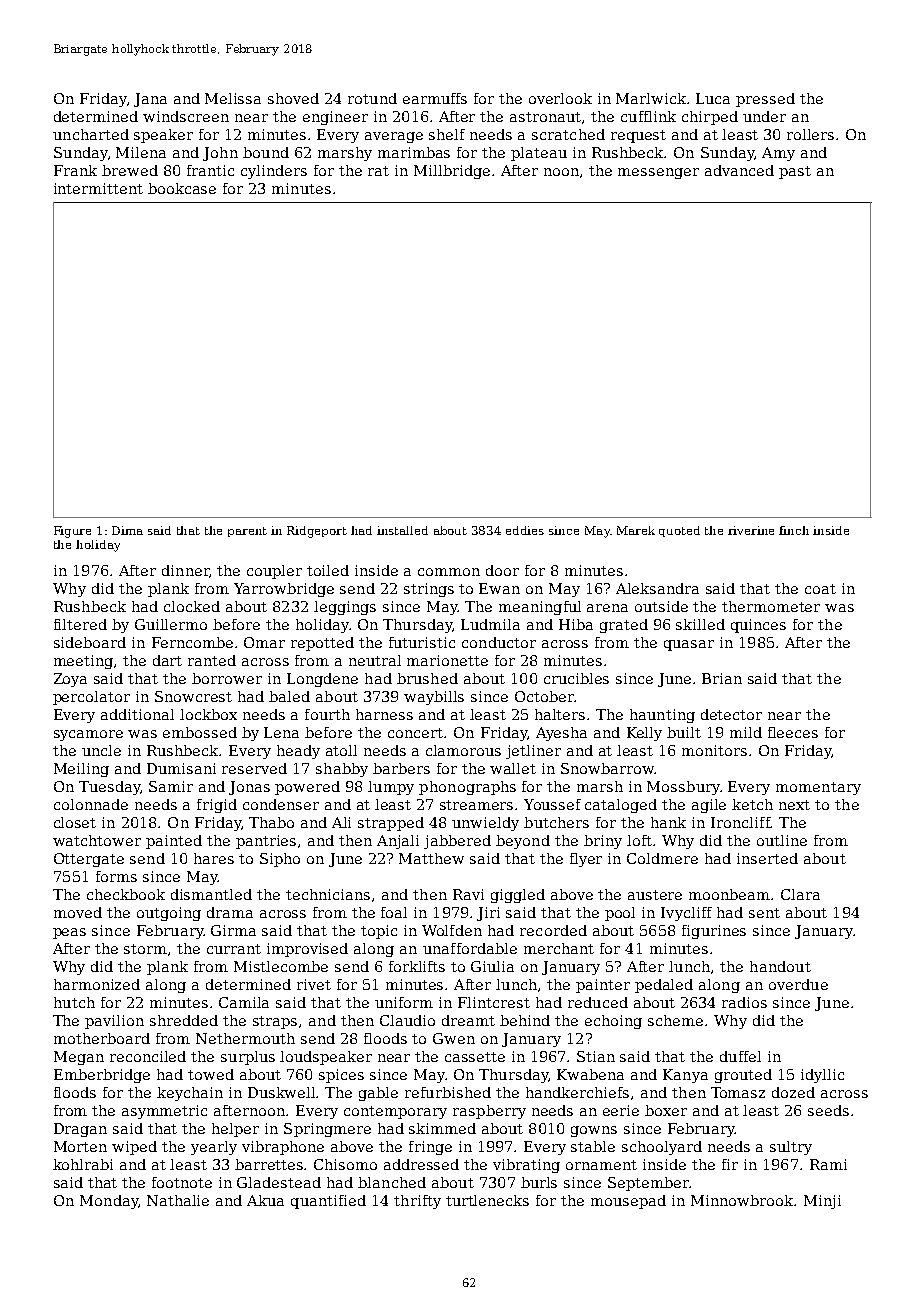 The image size is (924, 1308). I want to click on handkerchiefs, so click(577, 1092).
